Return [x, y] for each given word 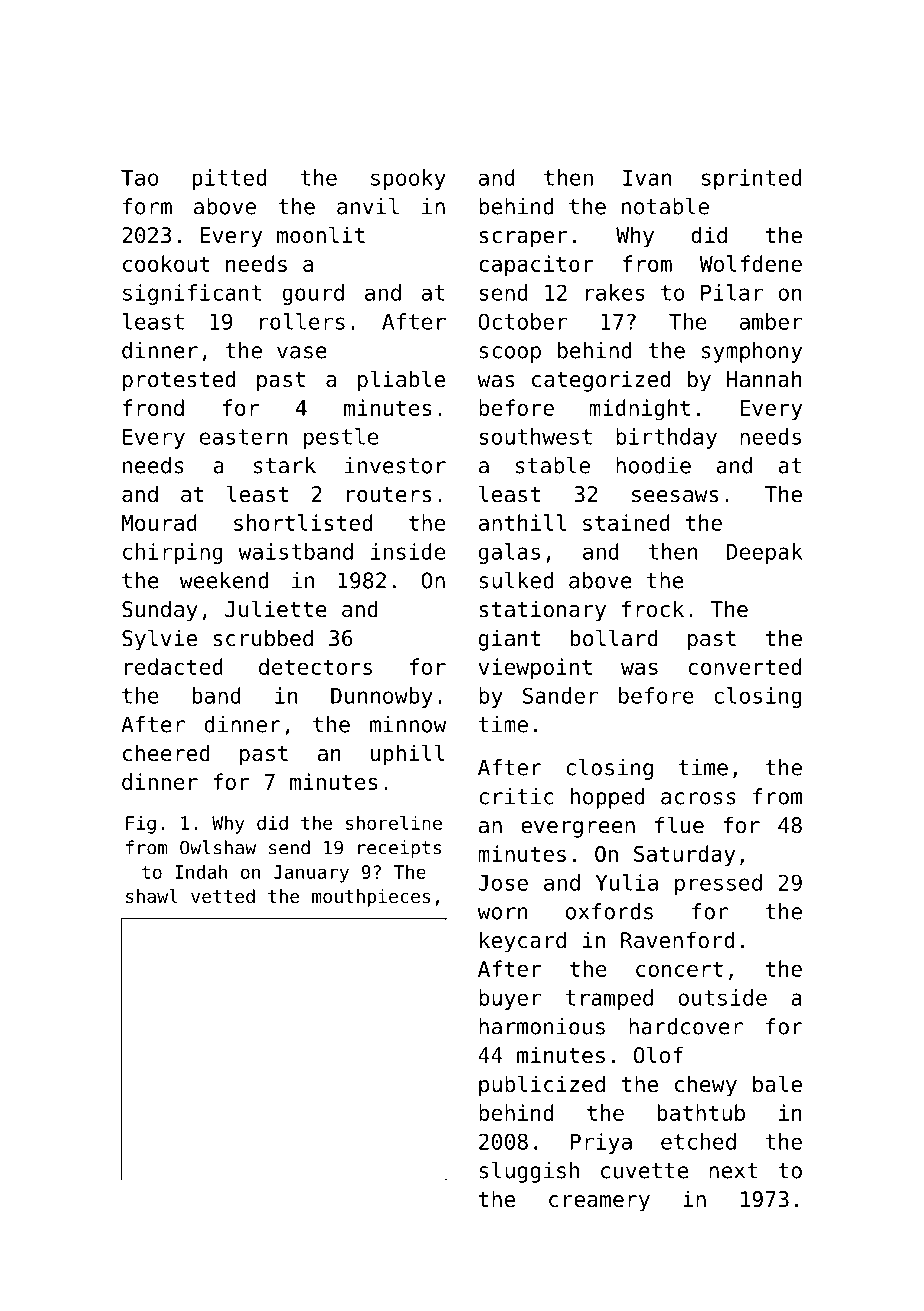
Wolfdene [751, 263]
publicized [542, 1086]
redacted [174, 666]
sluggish [529, 1172]
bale [777, 1084]
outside [722, 997]
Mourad [159, 522]
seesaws [675, 496]
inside [408, 551]
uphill [408, 755]
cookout [166, 263]
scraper [523, 239]
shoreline [394, 823]
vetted [223, 896]
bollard [614, 638]
